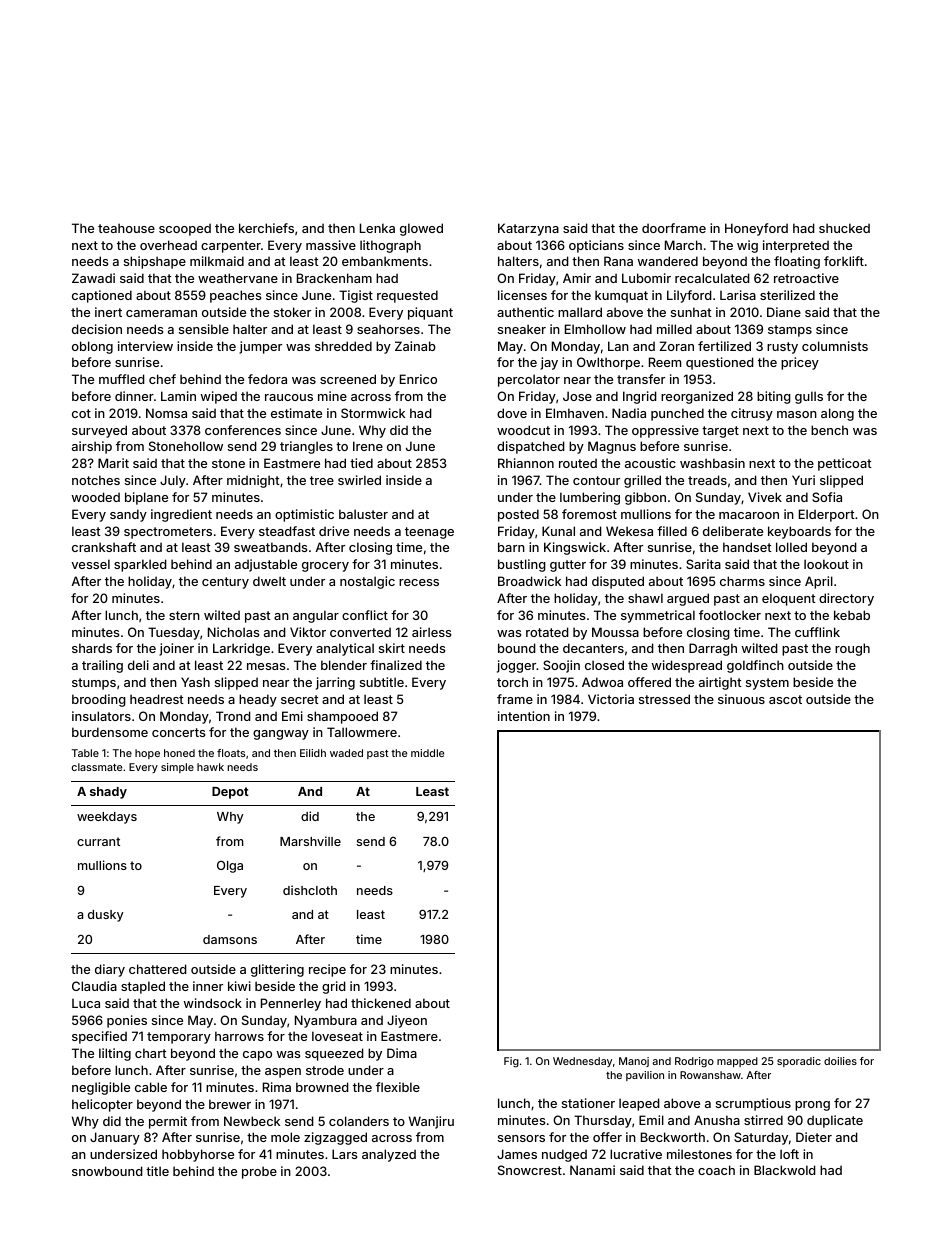 The width and height of the document is (952, 1233). Describe the element at coordinates (577, 278) in the document. I see `Amir` at that location.
